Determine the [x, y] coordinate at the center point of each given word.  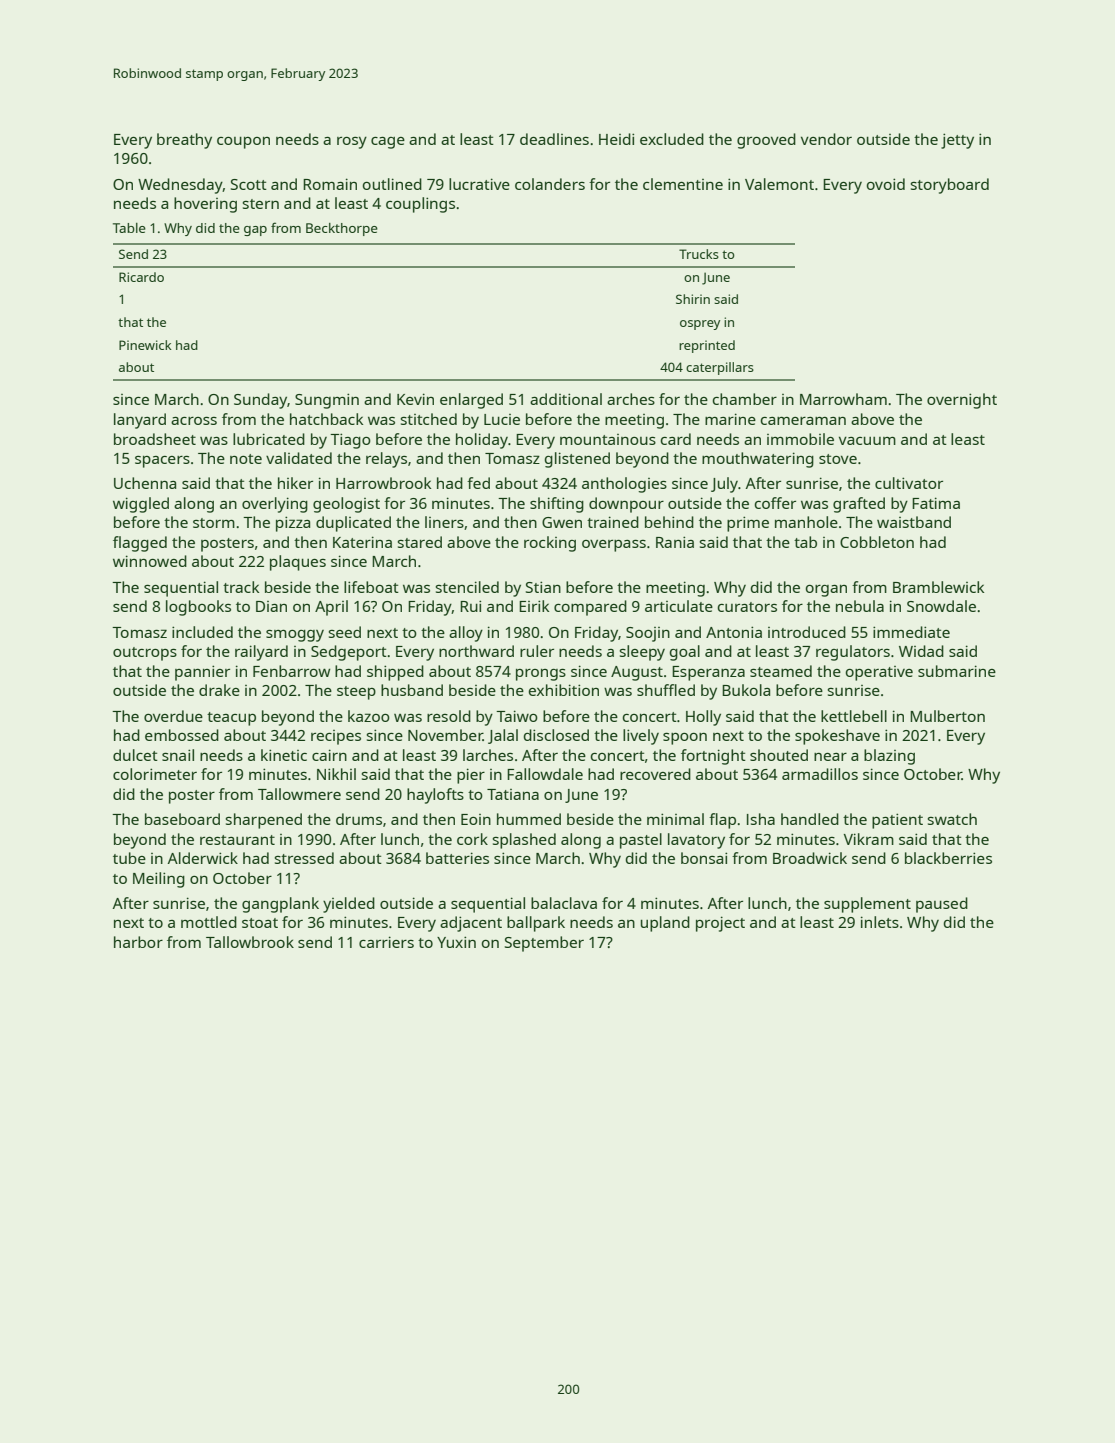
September [544, 944]
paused [942, 905]
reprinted [707, 346]
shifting [557, 505]
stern [261, 204]
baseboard [182, 819]
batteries [457, 858]
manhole [806, 522]
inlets [880, 922]
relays [386, 460]
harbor [138, 942]
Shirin [693, 299]
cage [388, 143]
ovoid [886, 184]
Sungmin [327, 401]
